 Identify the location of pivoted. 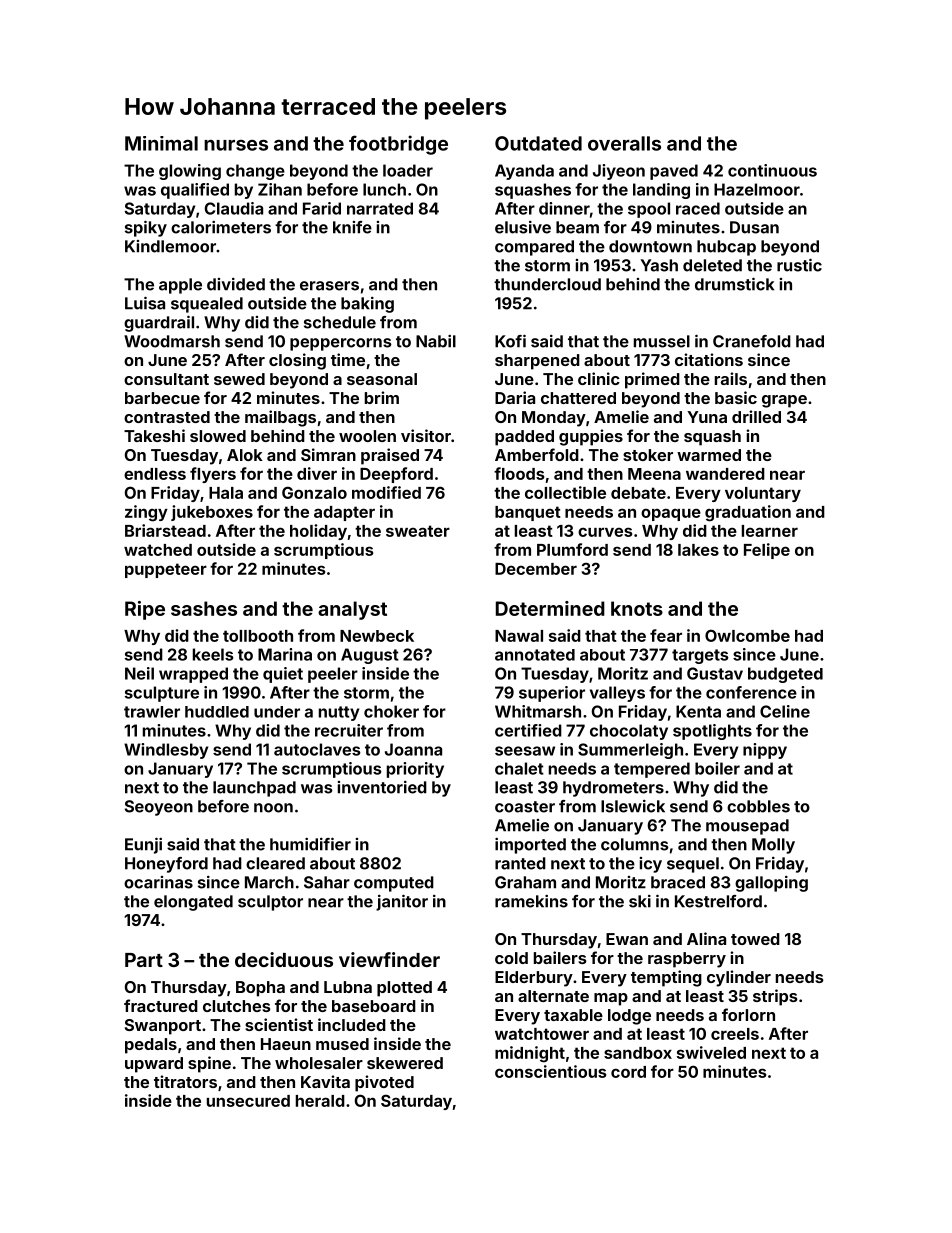
(384, 1083).
